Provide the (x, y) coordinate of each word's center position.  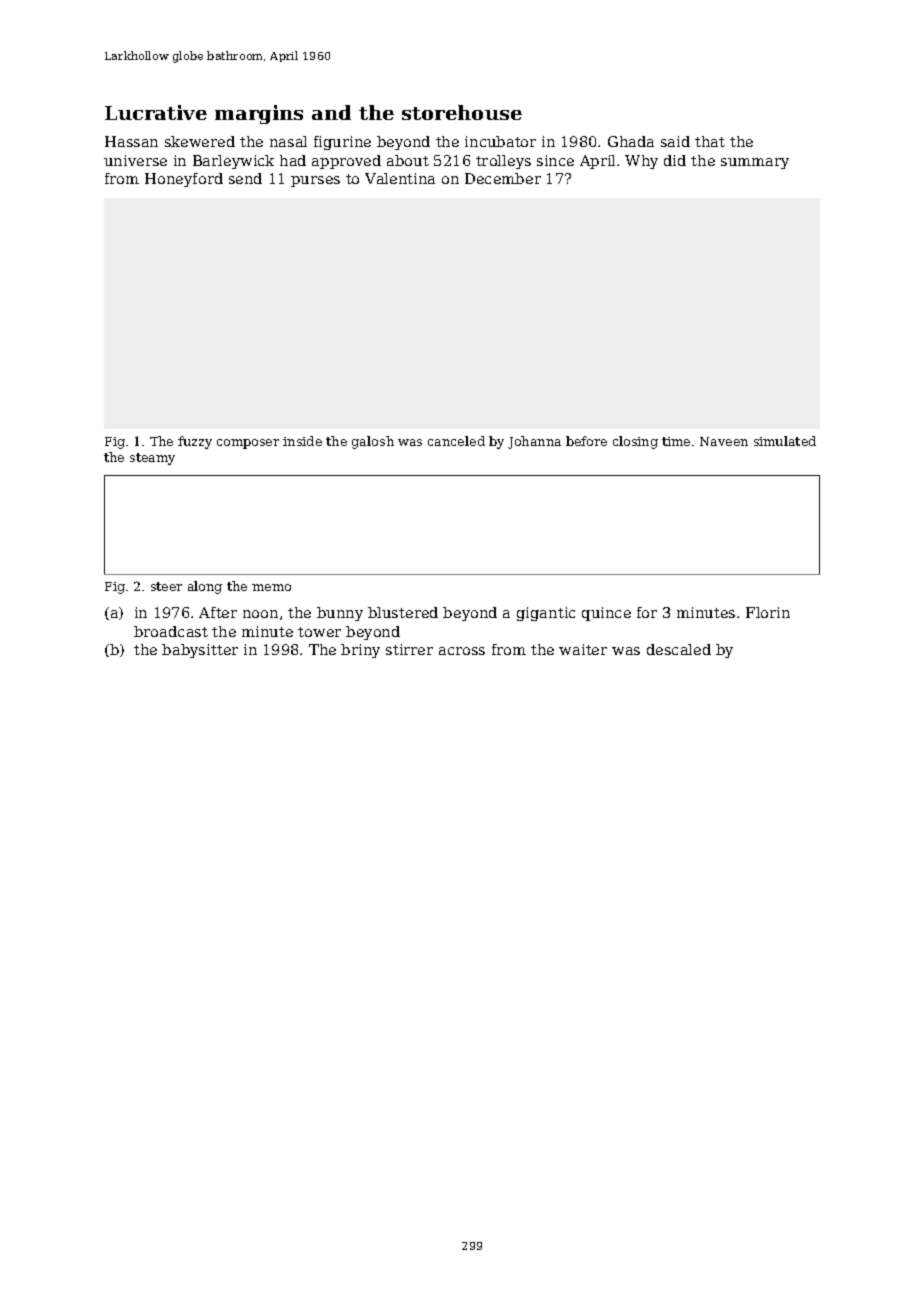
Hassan (131, 141)
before (586, 441)
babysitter (200, 651)
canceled (456, 441)
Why (641, 162)
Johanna (534, 442)
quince (606, 614)
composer (248, 444)
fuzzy (195, 442)
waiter (583, 649)
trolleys (503, 162)
